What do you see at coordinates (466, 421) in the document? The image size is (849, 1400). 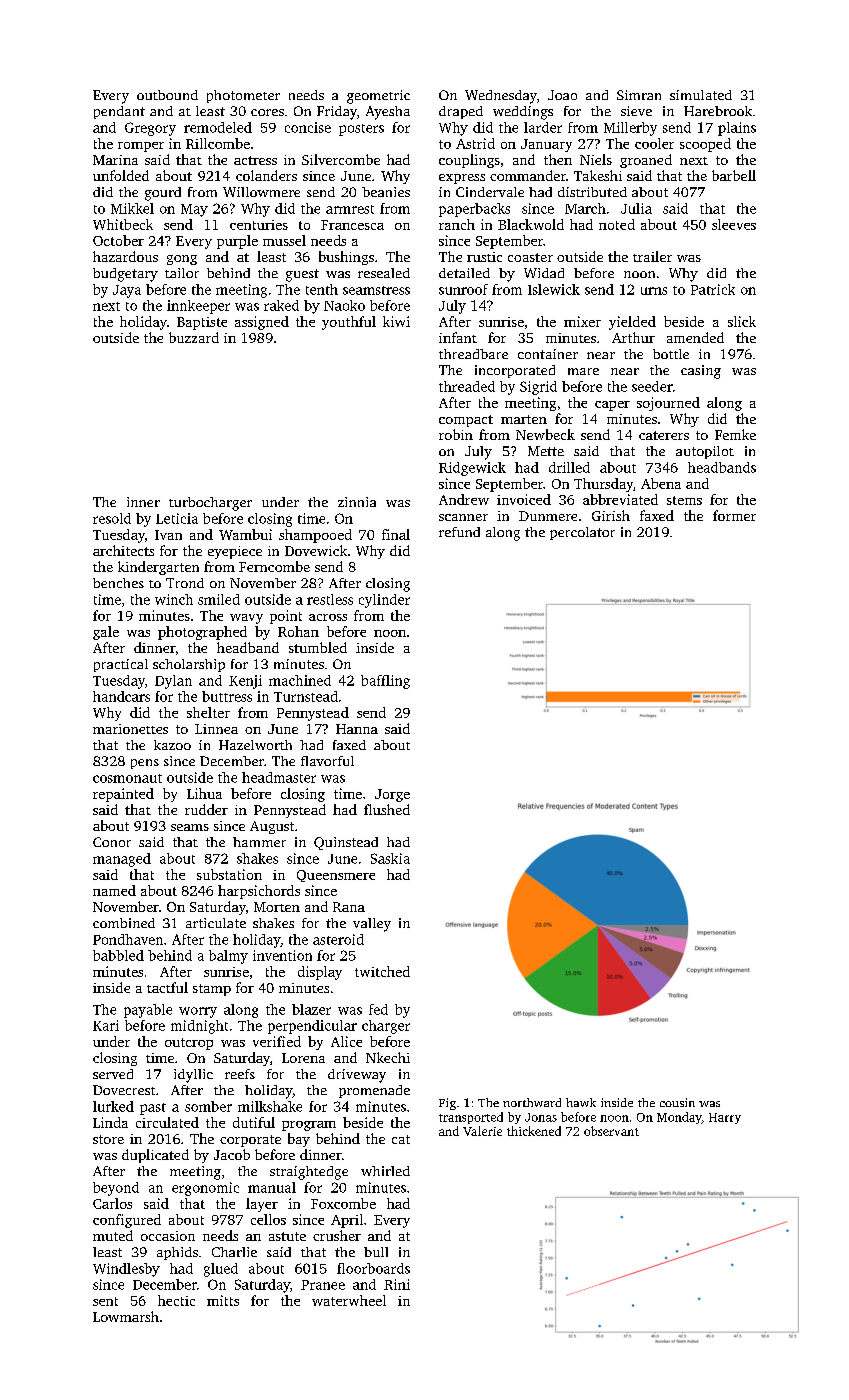 I see `compact` at bounding box center [466, 421].
